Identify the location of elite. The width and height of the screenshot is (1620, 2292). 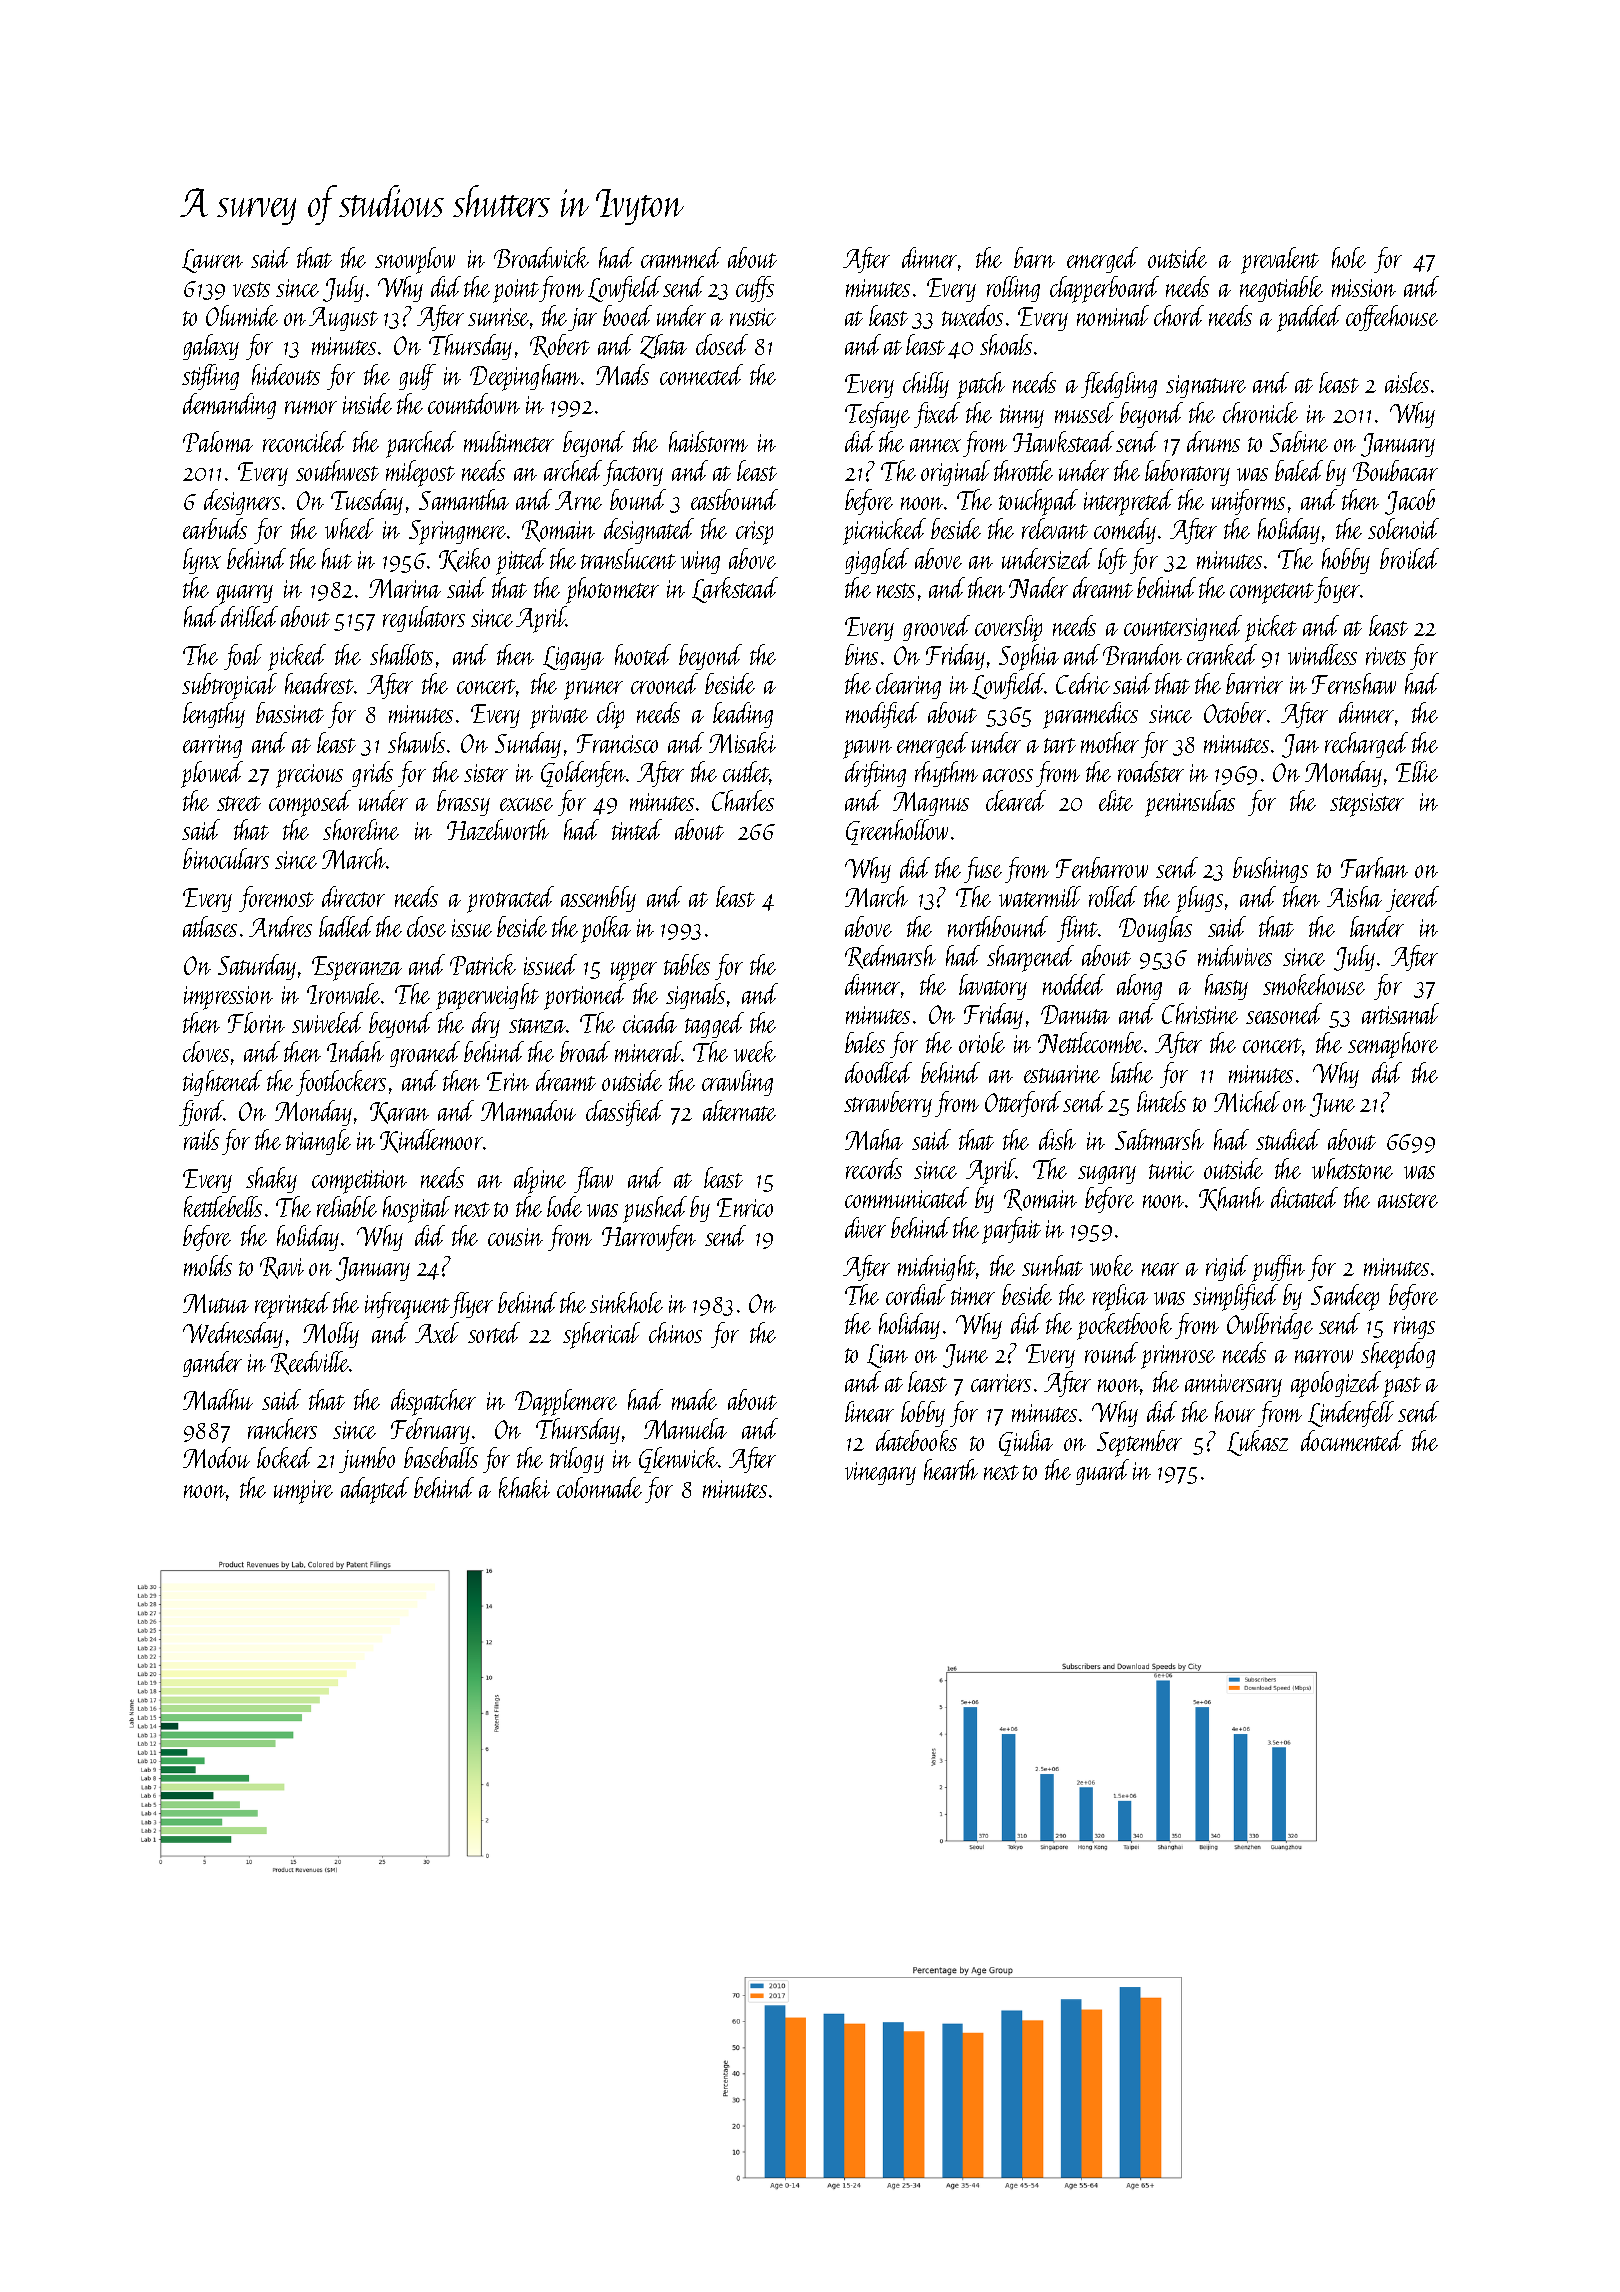
(1116, 800).
